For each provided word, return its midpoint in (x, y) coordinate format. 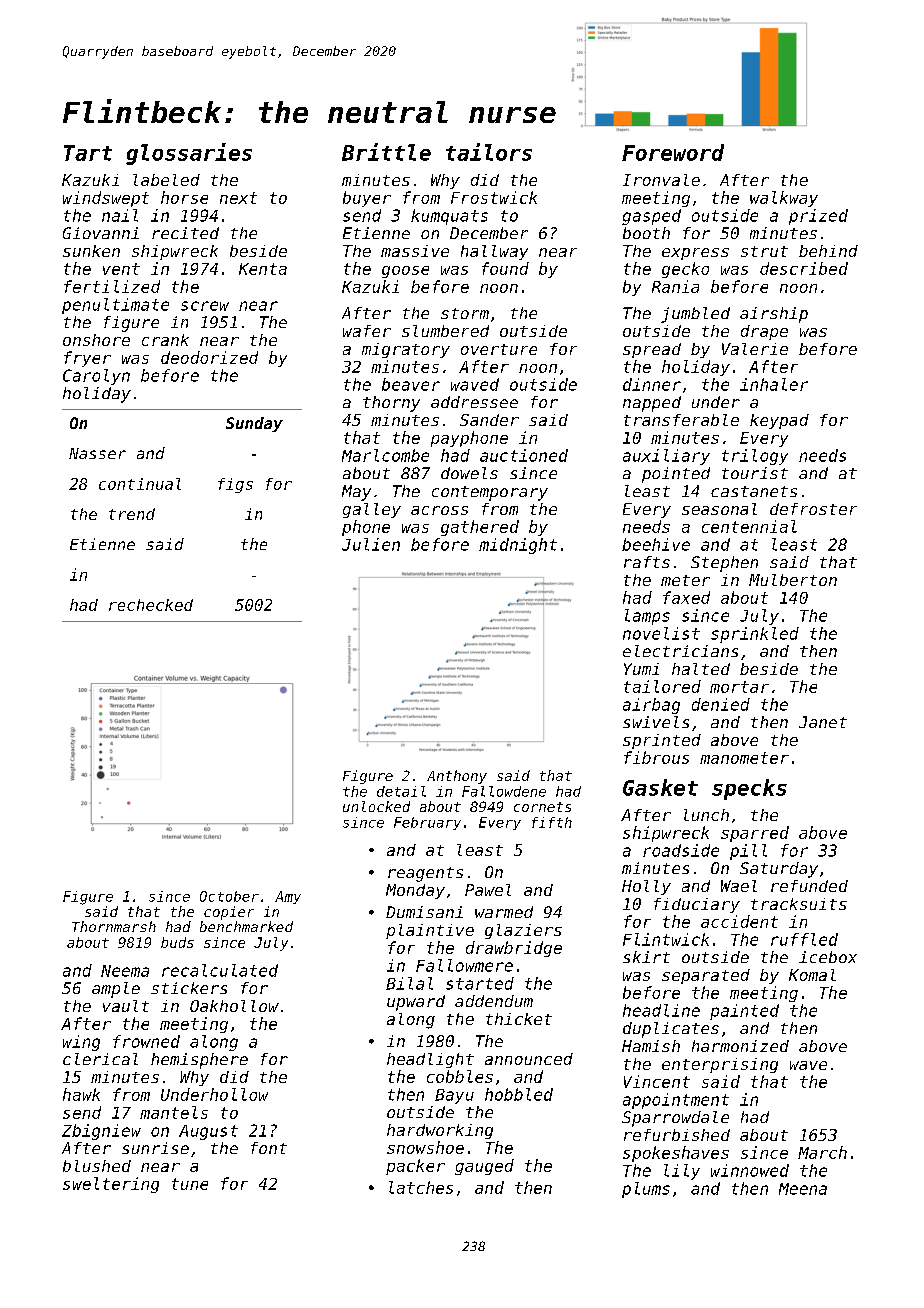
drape (764, 332)
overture (499, 349)
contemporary (490, 493)
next (238, 198)
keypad (779, 421)
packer (415, 1167)
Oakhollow (234, 1006)
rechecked (151, 605)
